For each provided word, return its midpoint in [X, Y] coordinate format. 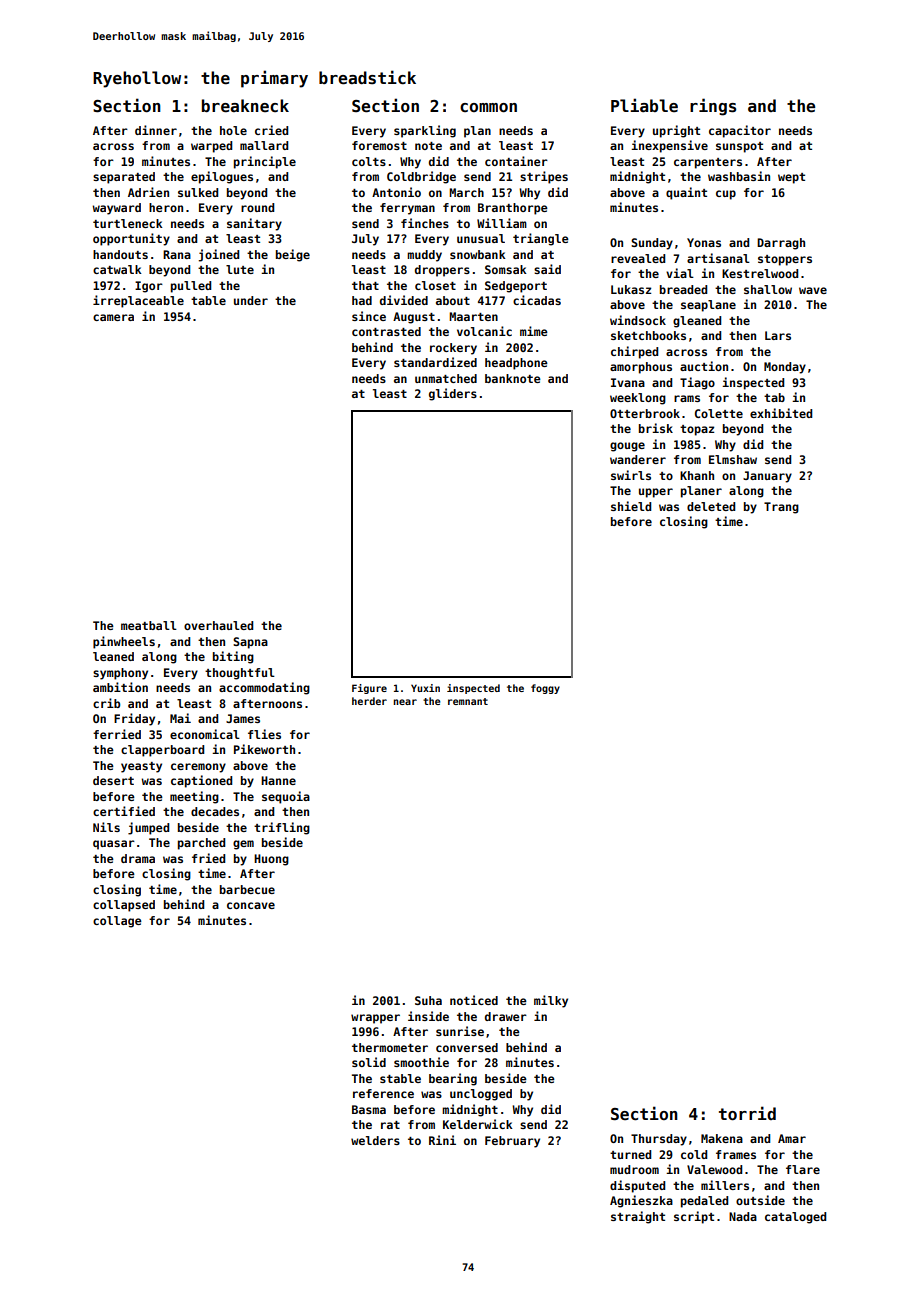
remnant [468, 701]
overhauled [218, 625]
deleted [711, 506]
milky [551, 1001]
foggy [545, 689]
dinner [156, 130]
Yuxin [425, 688]
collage [117, 922]
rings [713, 107]
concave [251, 905]
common [488, 107]
